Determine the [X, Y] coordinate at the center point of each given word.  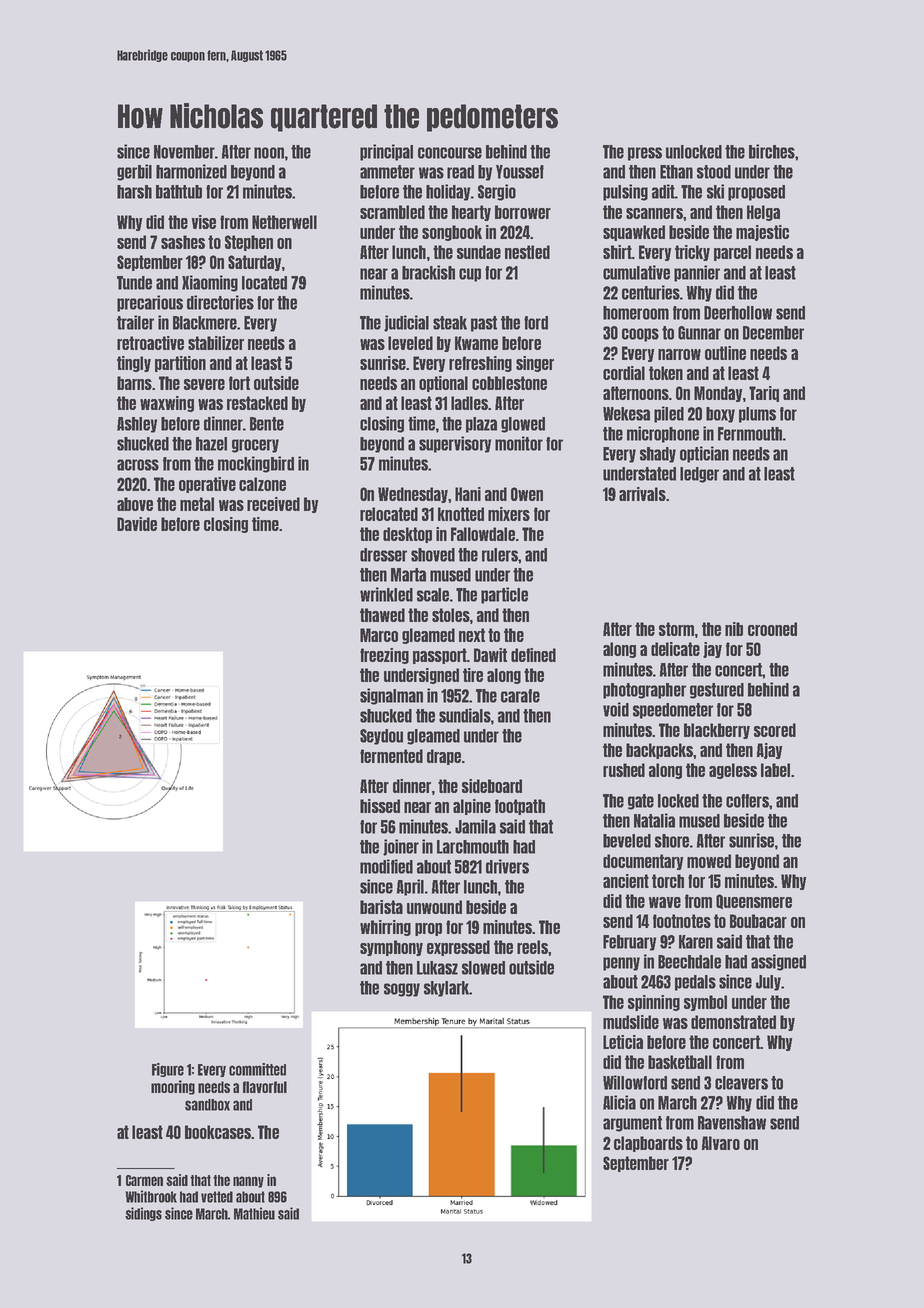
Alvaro [720, 1143]
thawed [382, 615]
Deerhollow [738, 313]
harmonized [191, 171]
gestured [717, 691]
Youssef [520, 172]
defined [533, 655]
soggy [402, 990]
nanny [248, 1182]
